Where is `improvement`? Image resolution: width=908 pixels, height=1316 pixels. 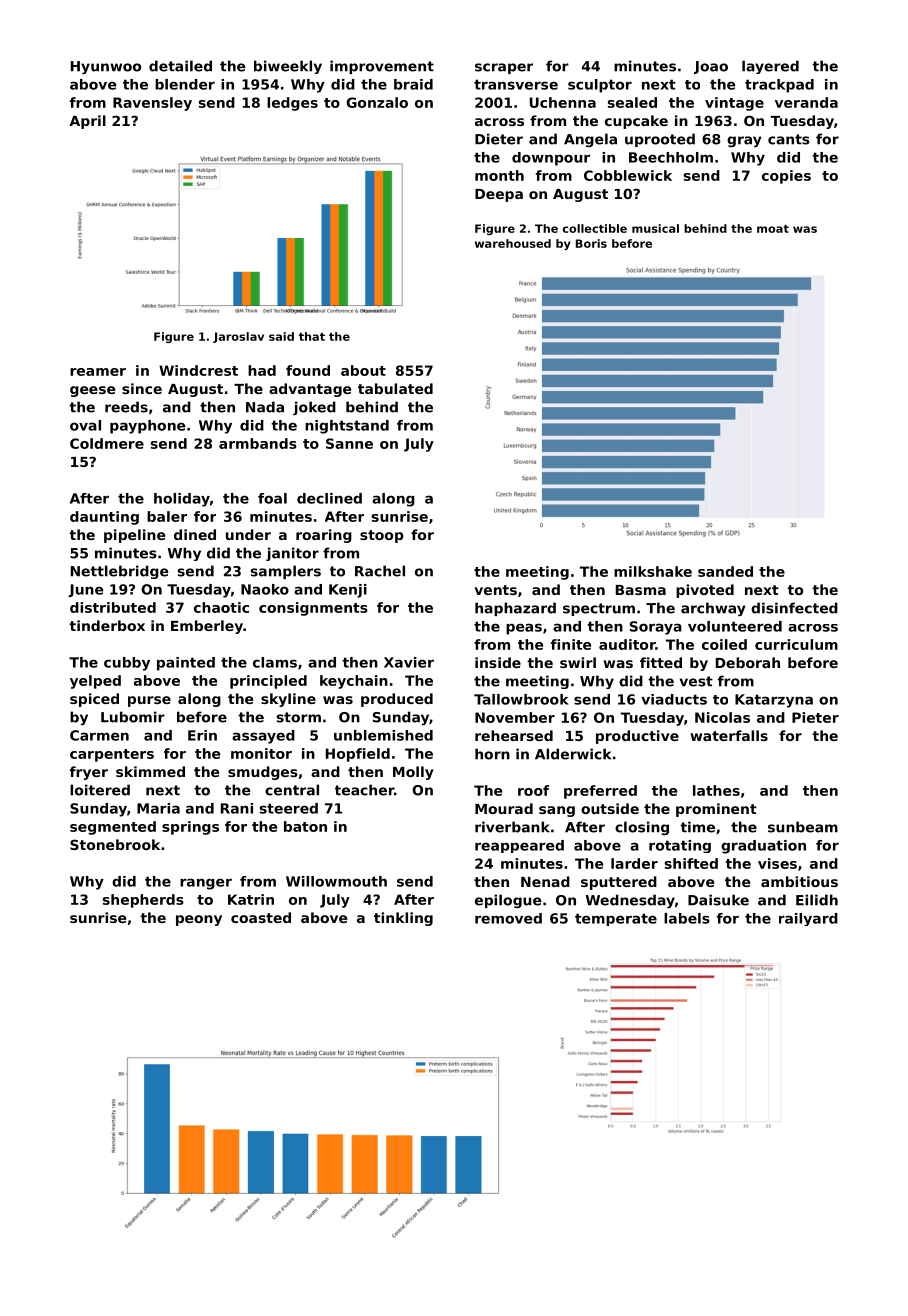
improvement is located at coordinates (382, 67).
